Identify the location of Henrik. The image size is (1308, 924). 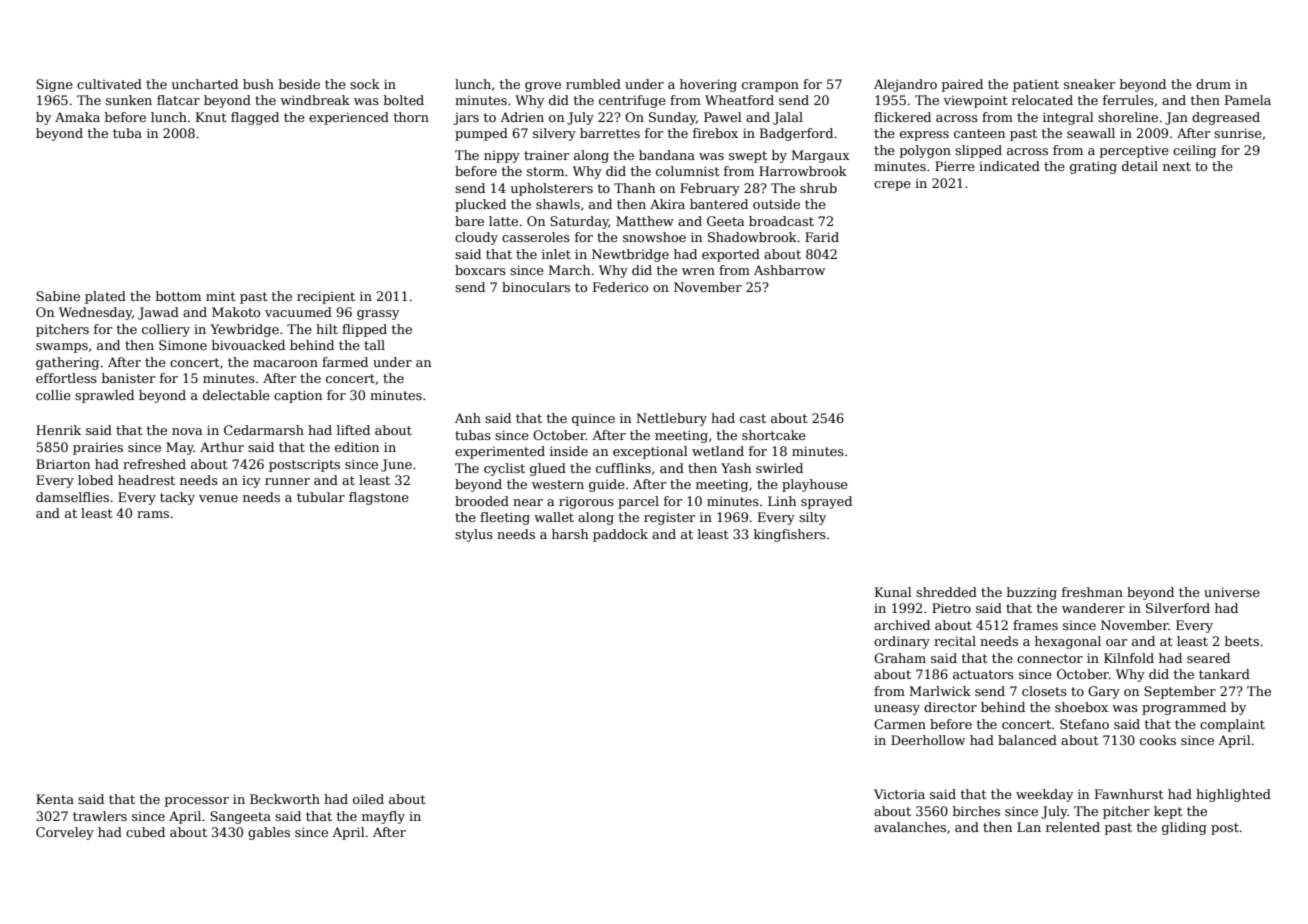
(58, 430).
